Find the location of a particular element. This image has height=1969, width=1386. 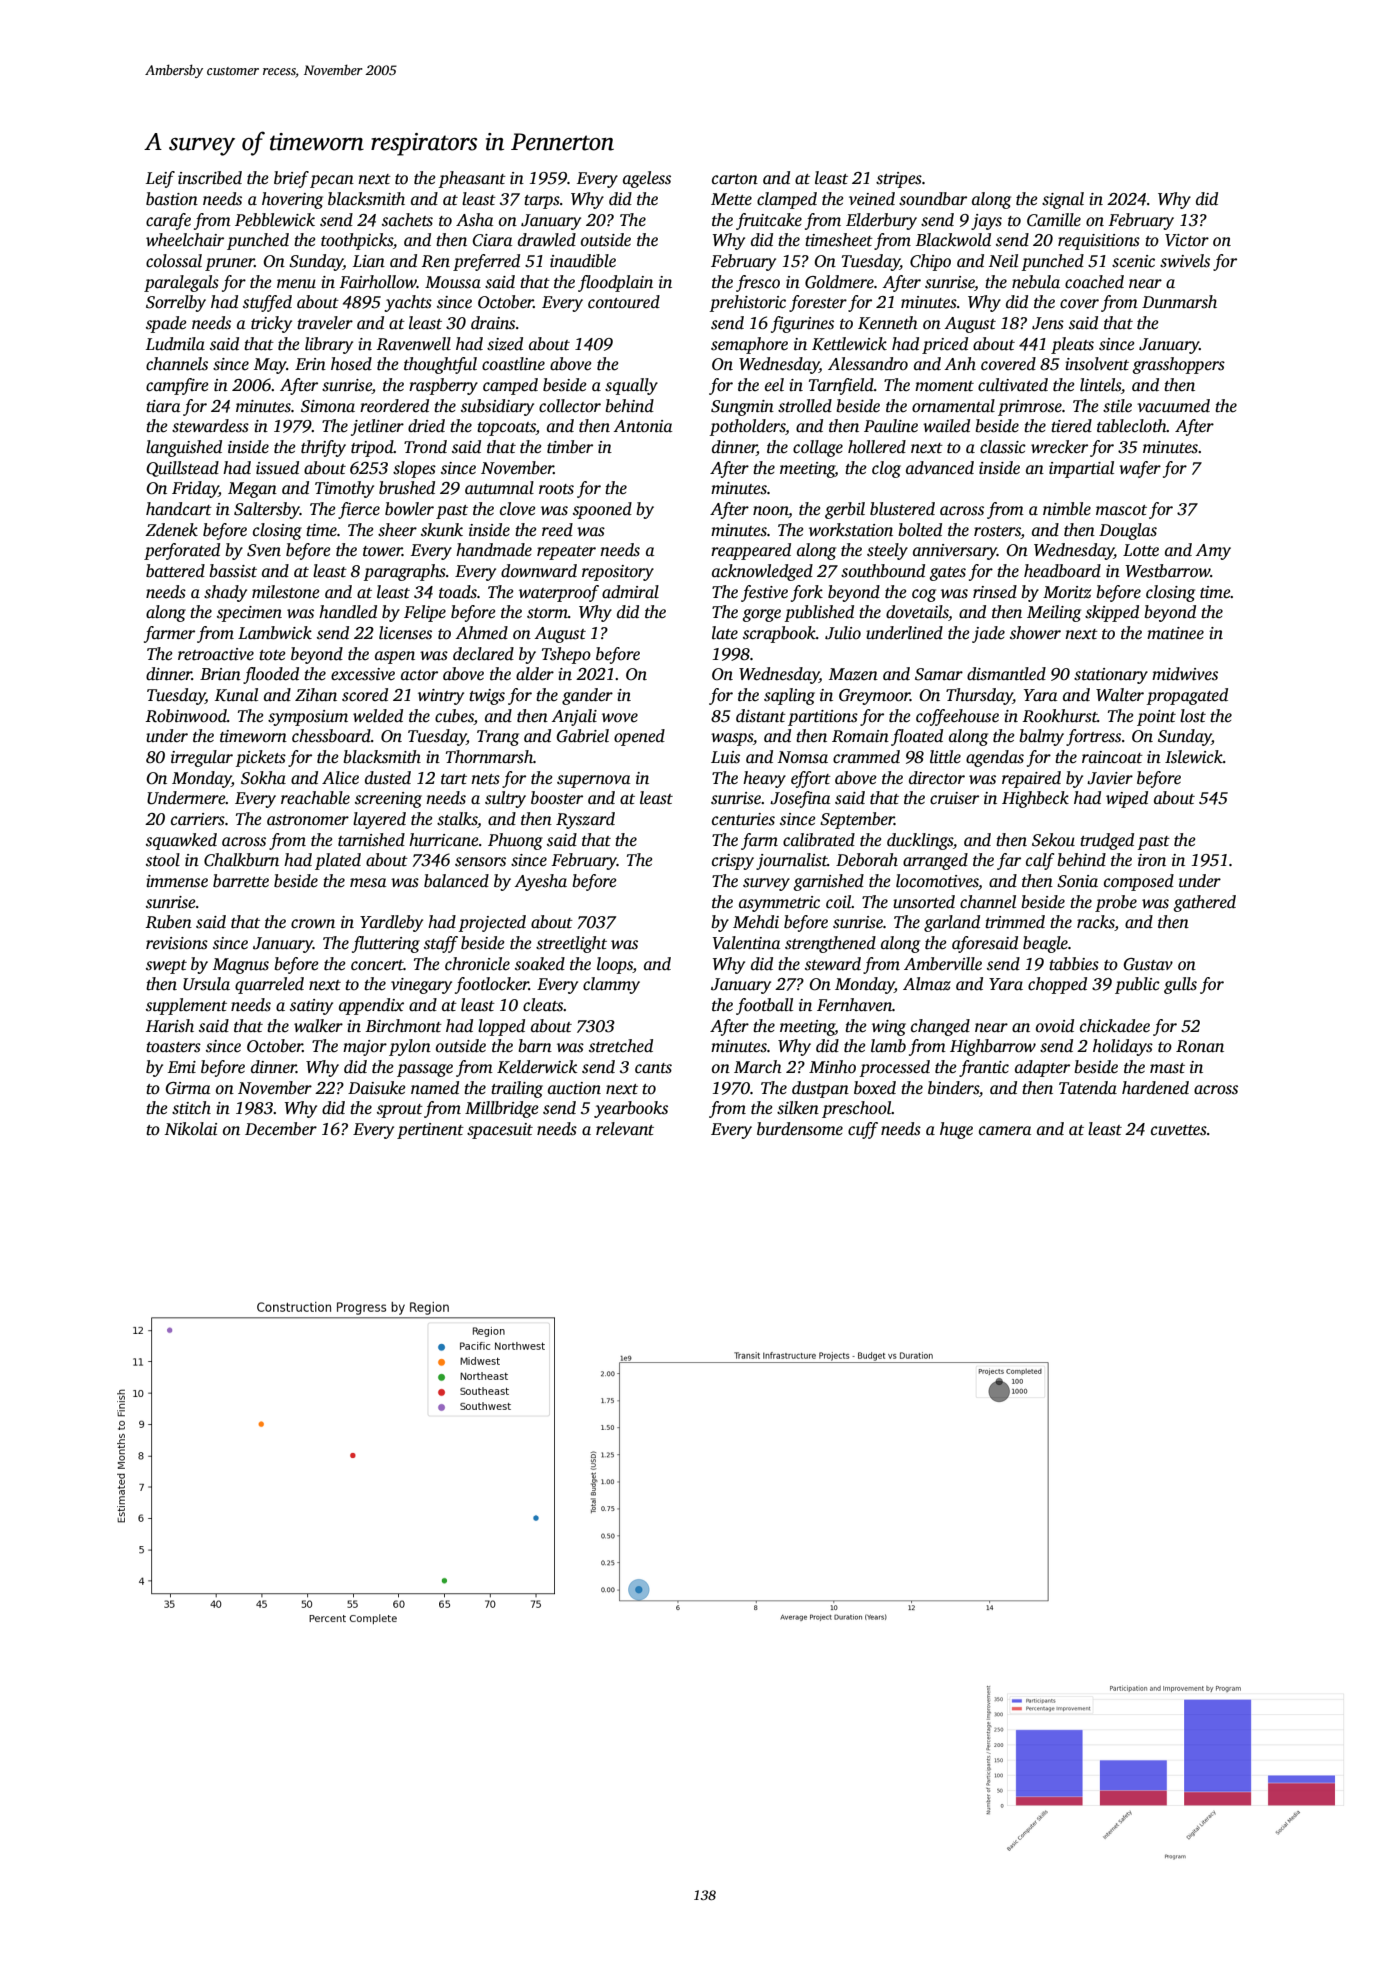

gathered is located at coordinates (1204, 903).
